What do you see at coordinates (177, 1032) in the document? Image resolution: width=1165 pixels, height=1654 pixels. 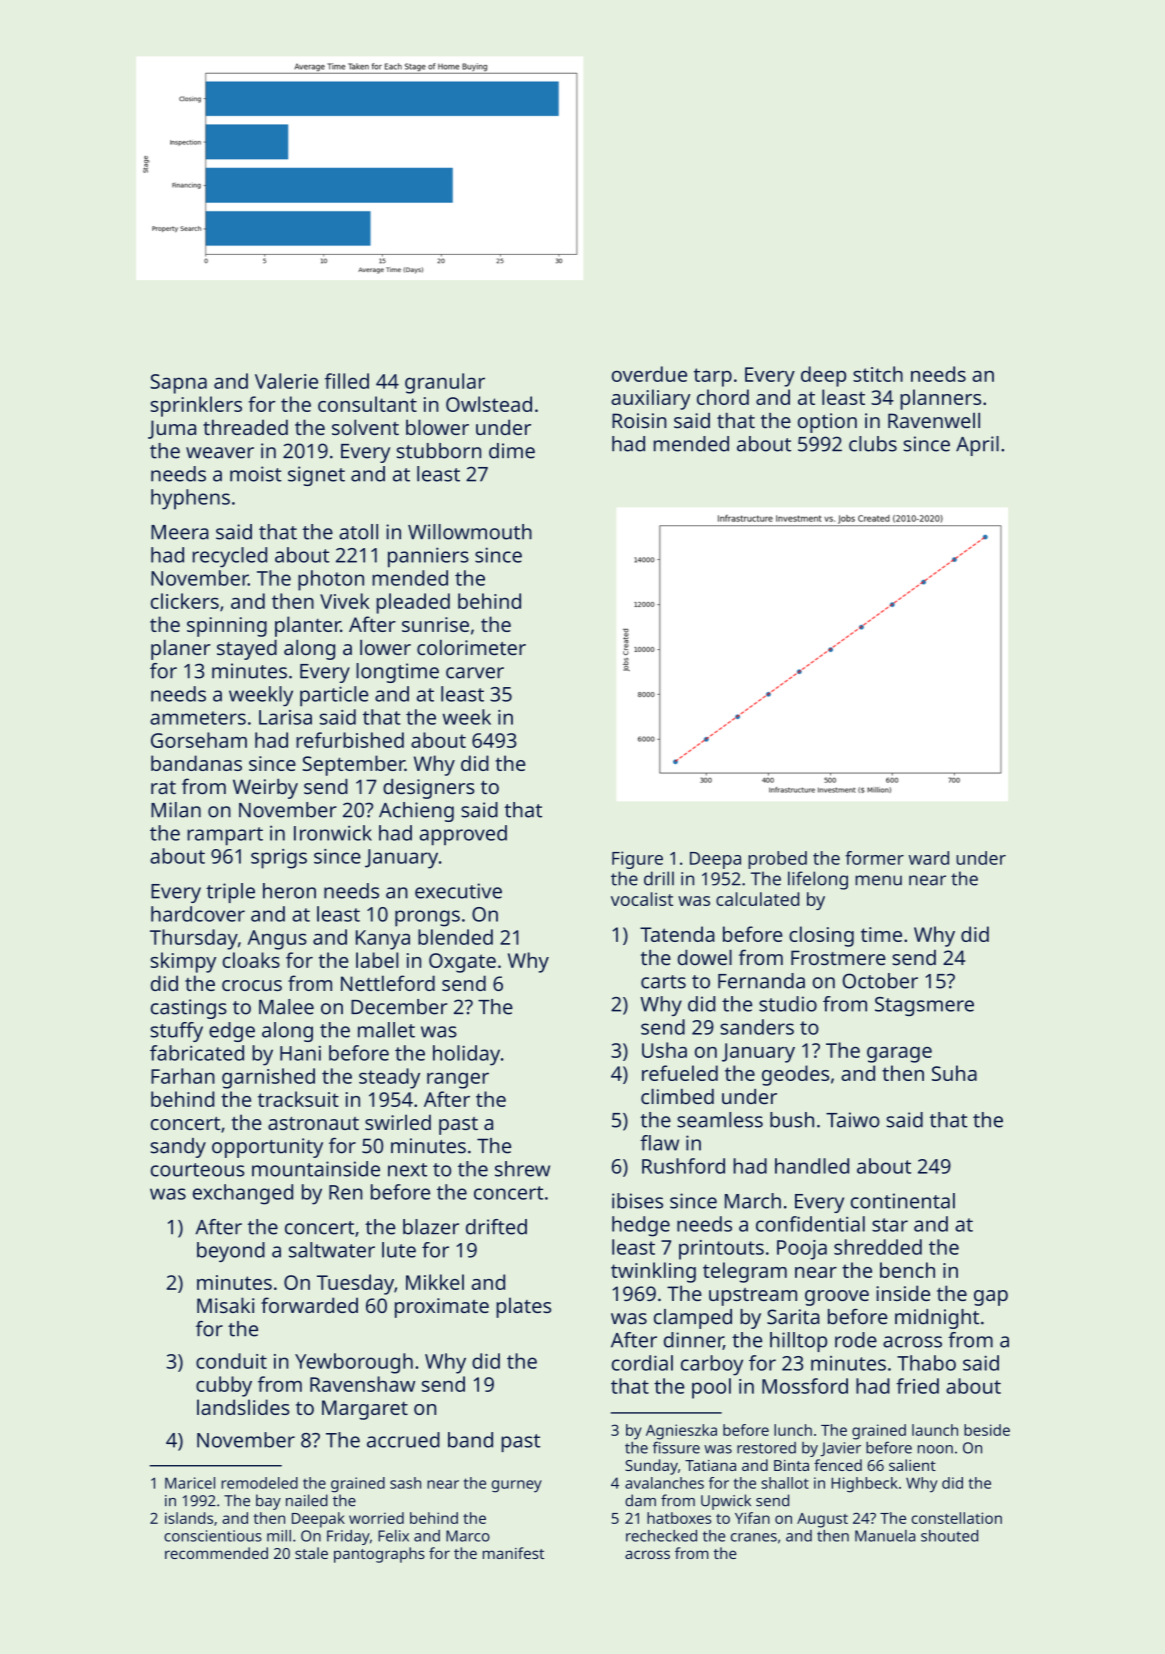 I see `stuffy` at bounding box center [177, 1032].
